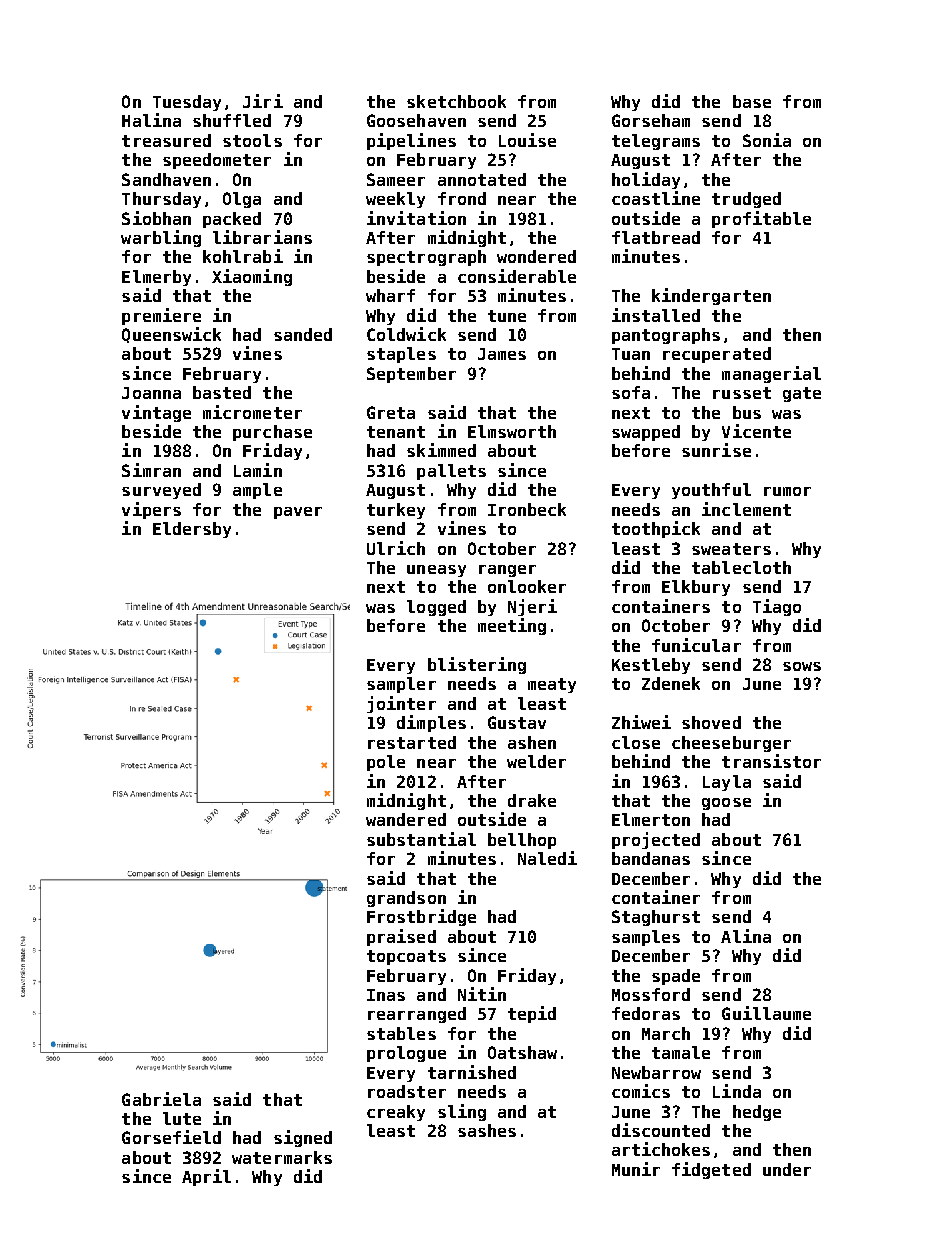  Describe the element at coordinates (406, 819) in the page. I see `wandered` at that location.
